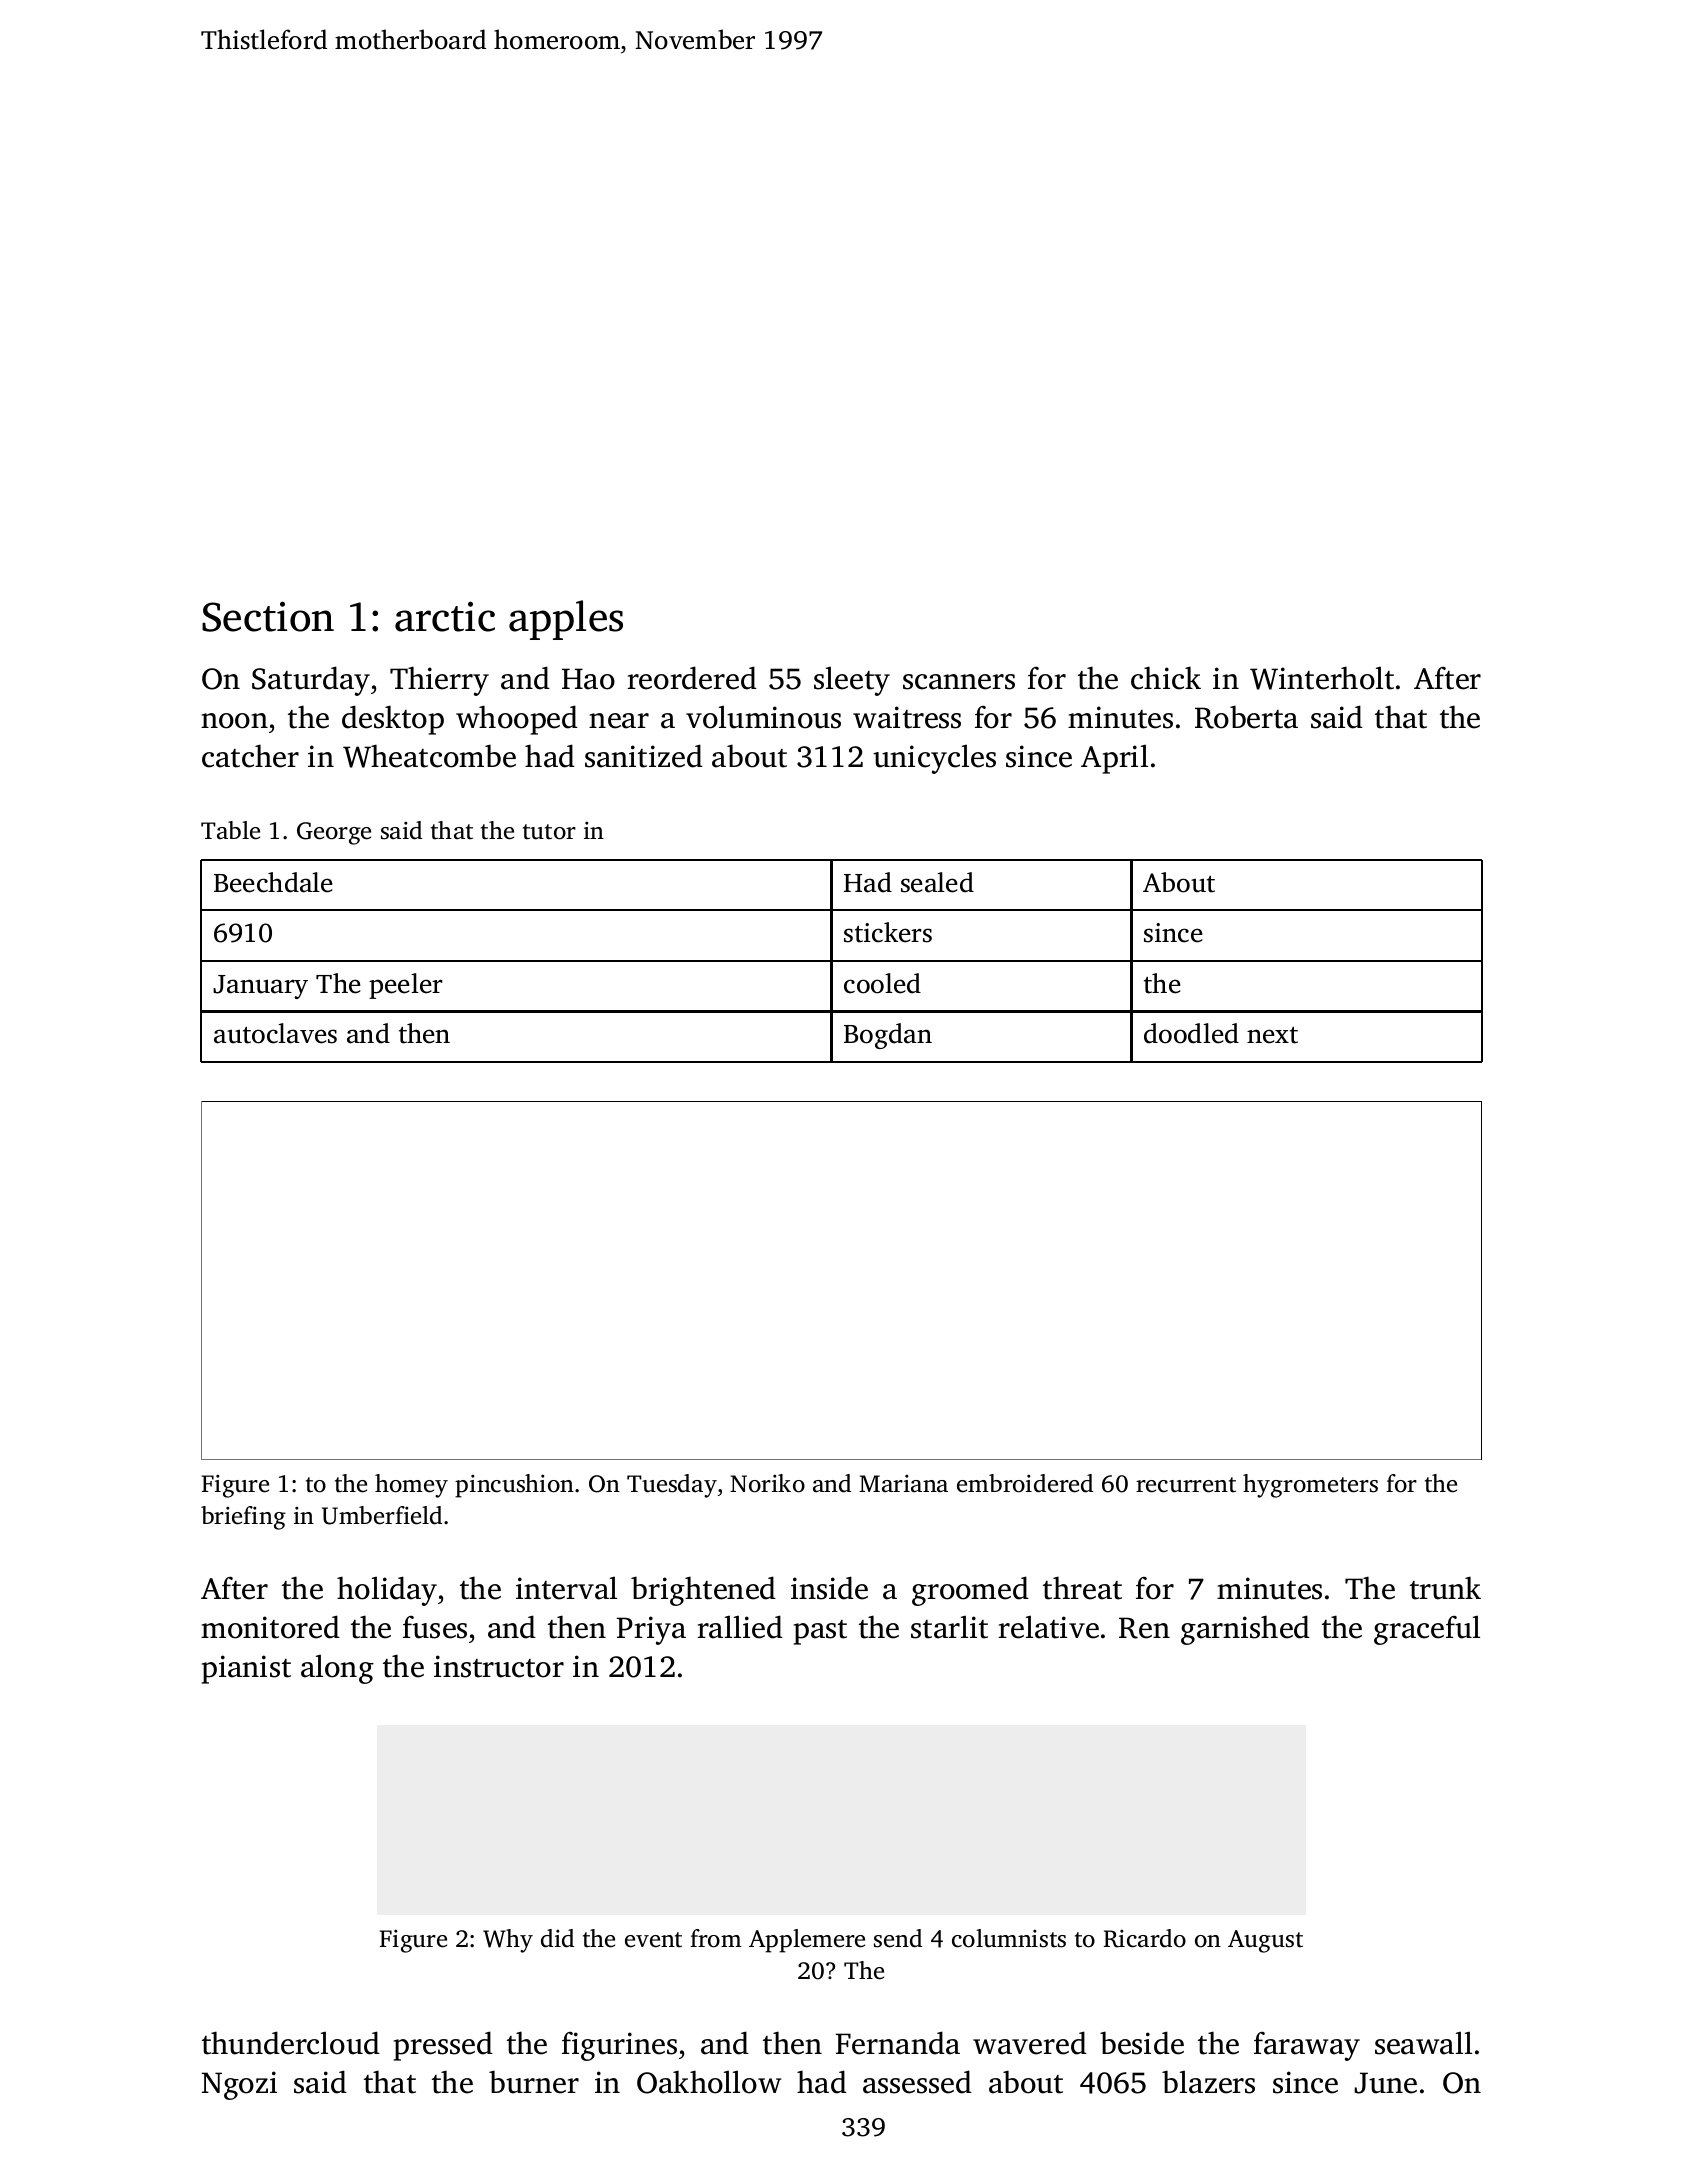  I want to click on monitored, so click(270, 1627).
